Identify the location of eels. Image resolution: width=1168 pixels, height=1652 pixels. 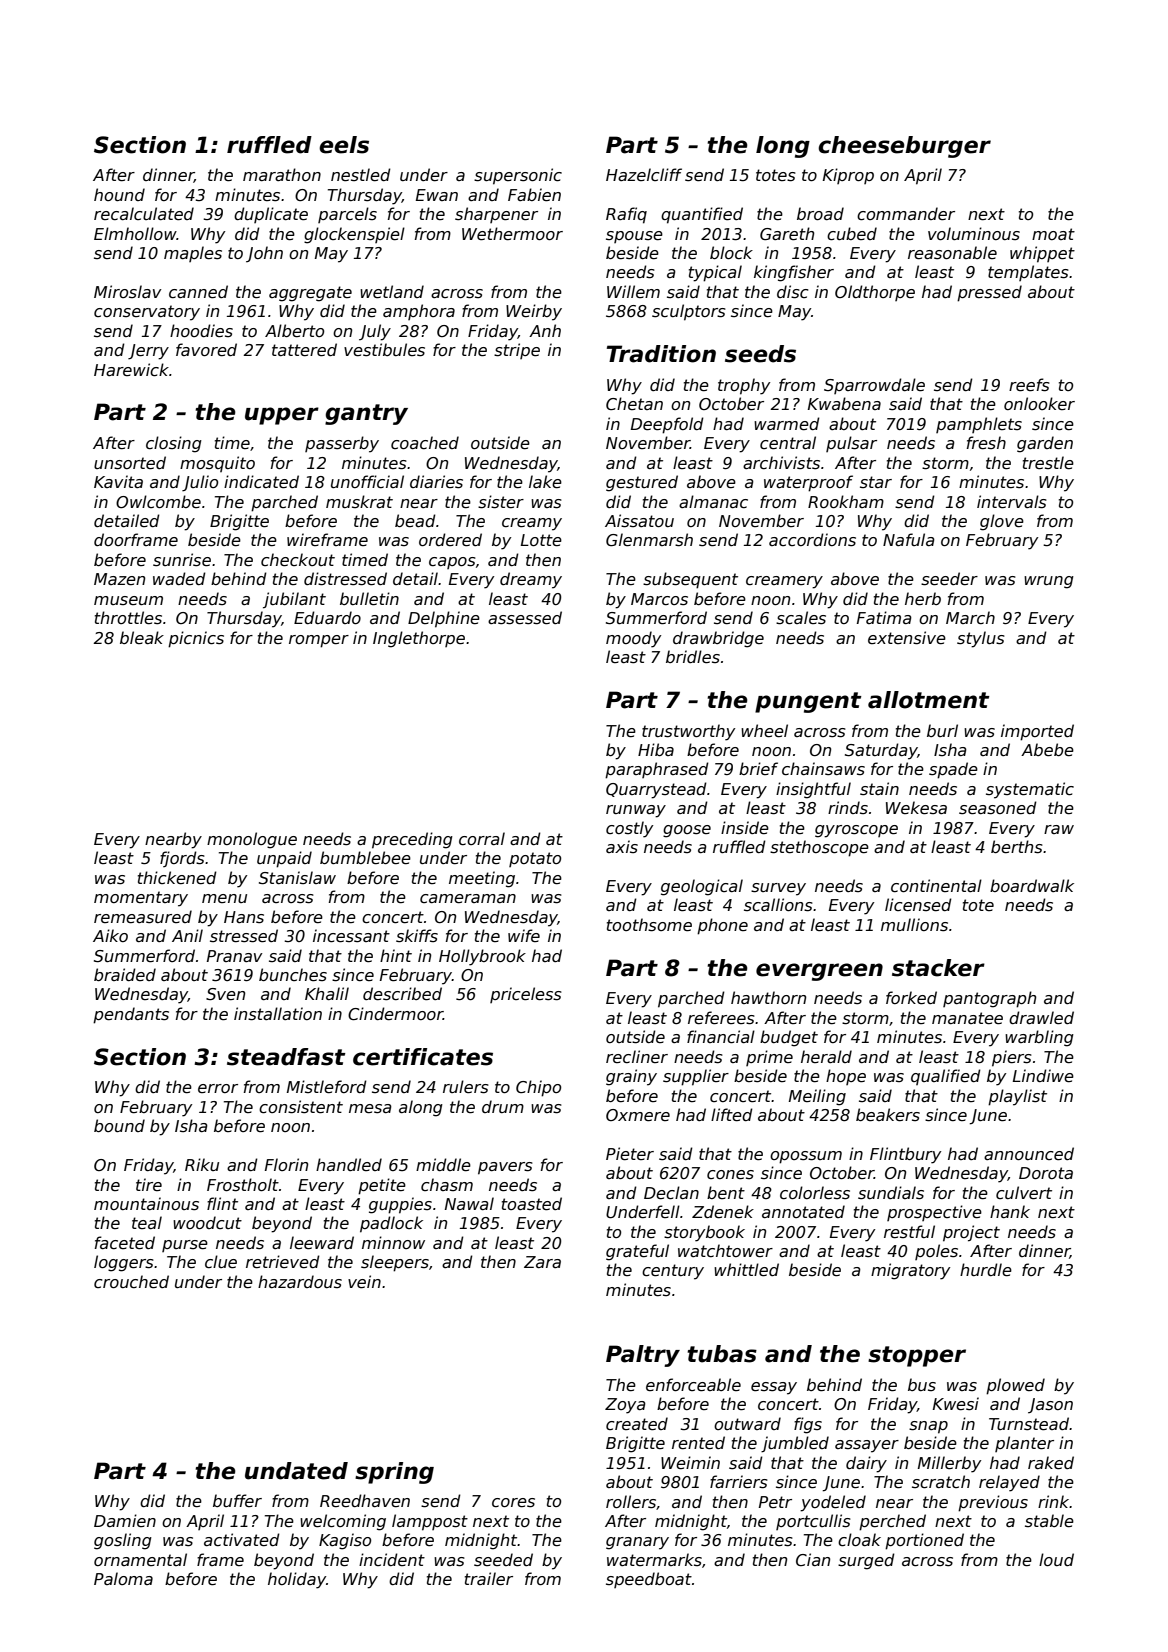
(344, 145).
